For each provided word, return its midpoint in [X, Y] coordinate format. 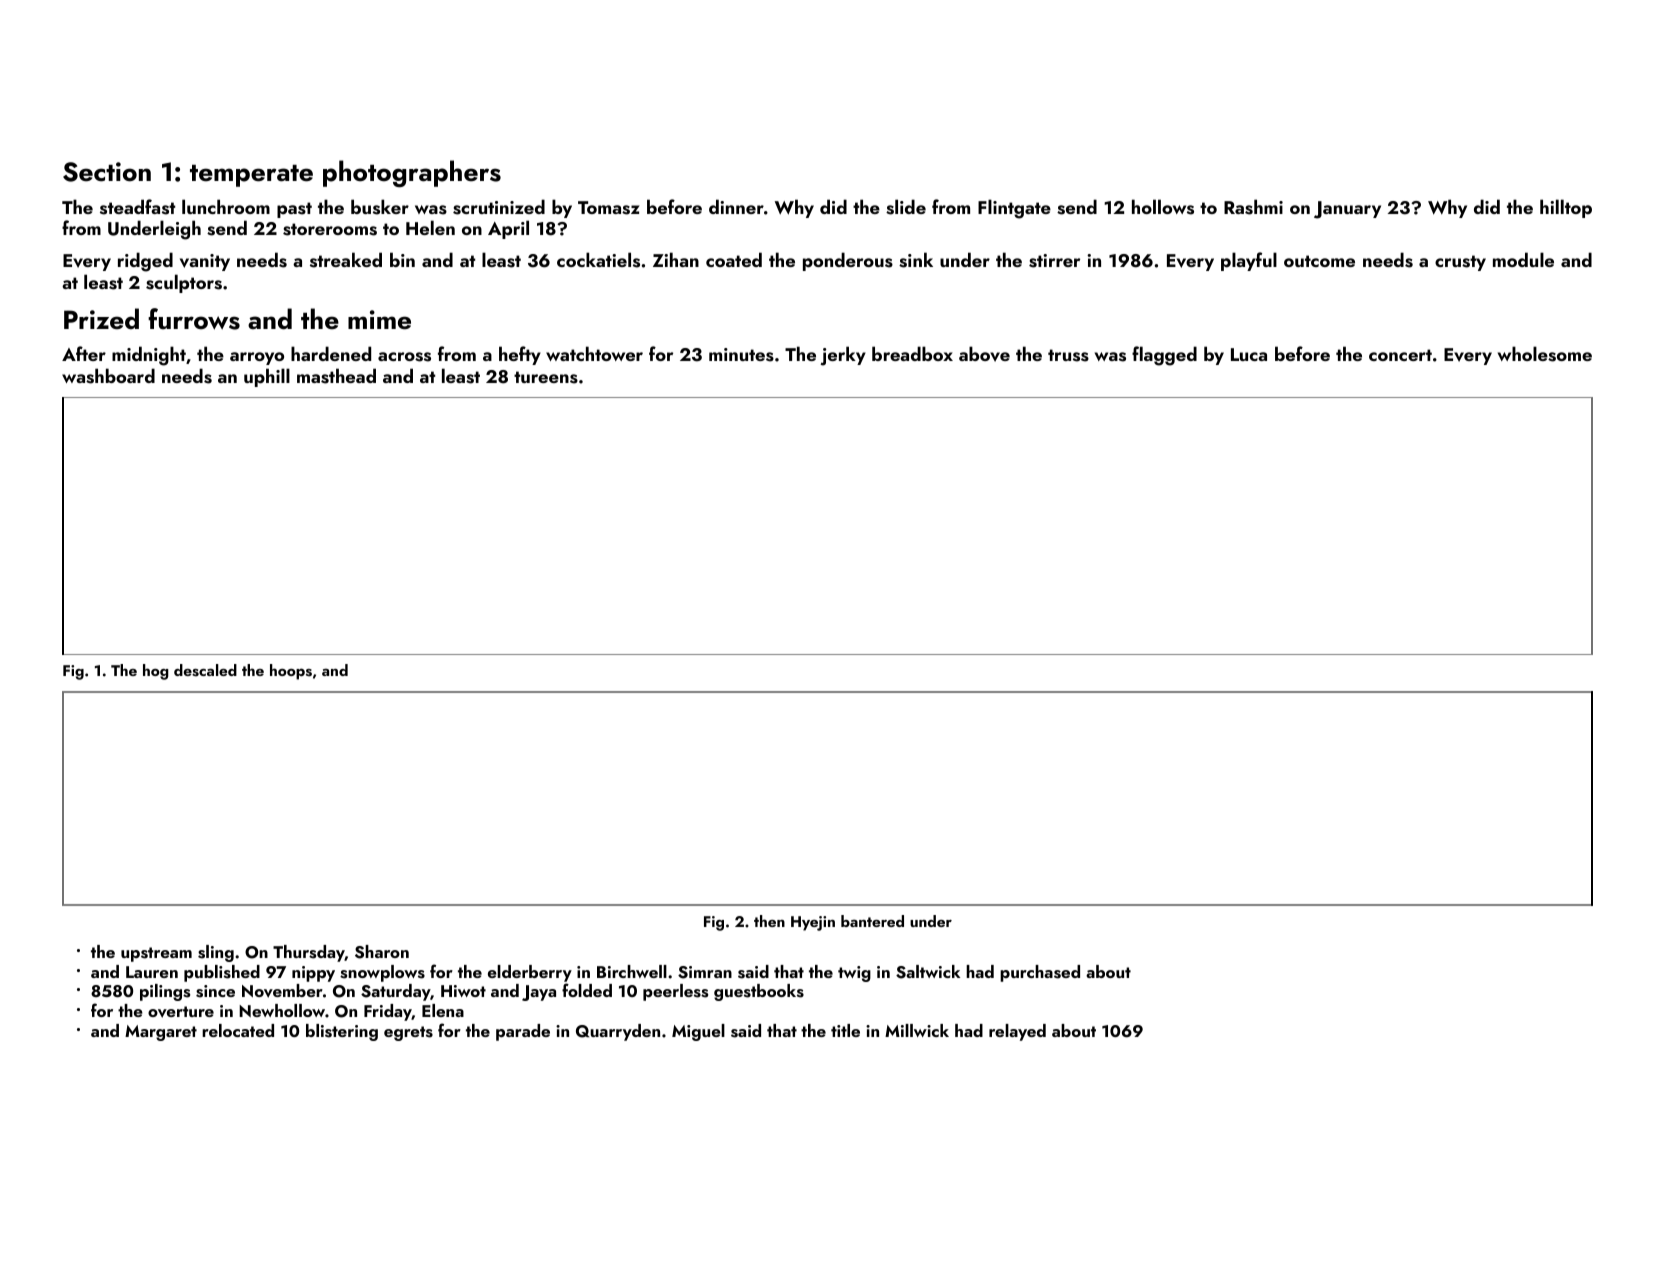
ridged [145, 262]
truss [1068, 355]
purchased [1040, 973]
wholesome [1545, 354]
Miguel [698, 1032]
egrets [408, 1033]
